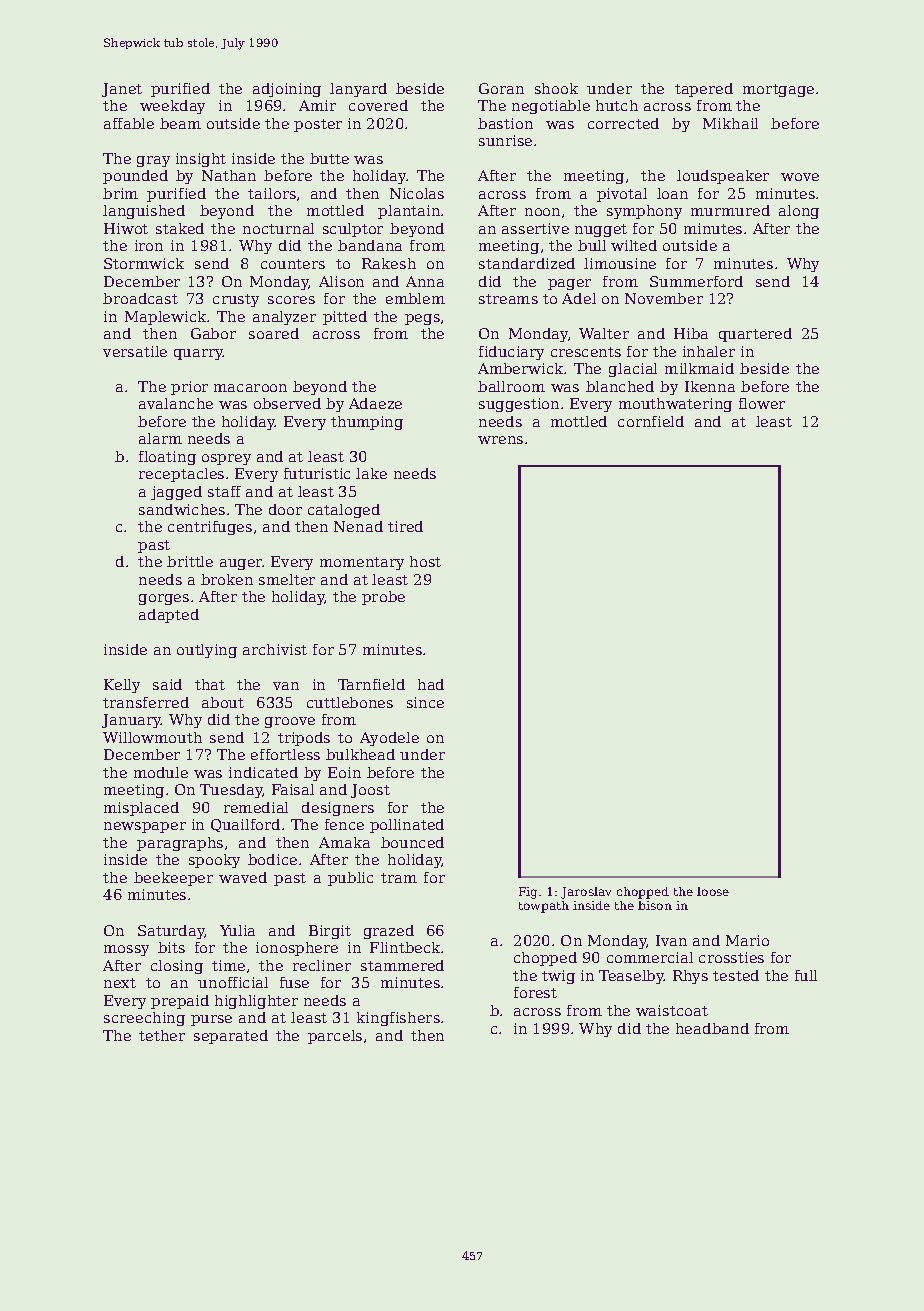 The width and height of the screenshot is (924, 1311). I want to click on cornfield, so click(651, 421).
